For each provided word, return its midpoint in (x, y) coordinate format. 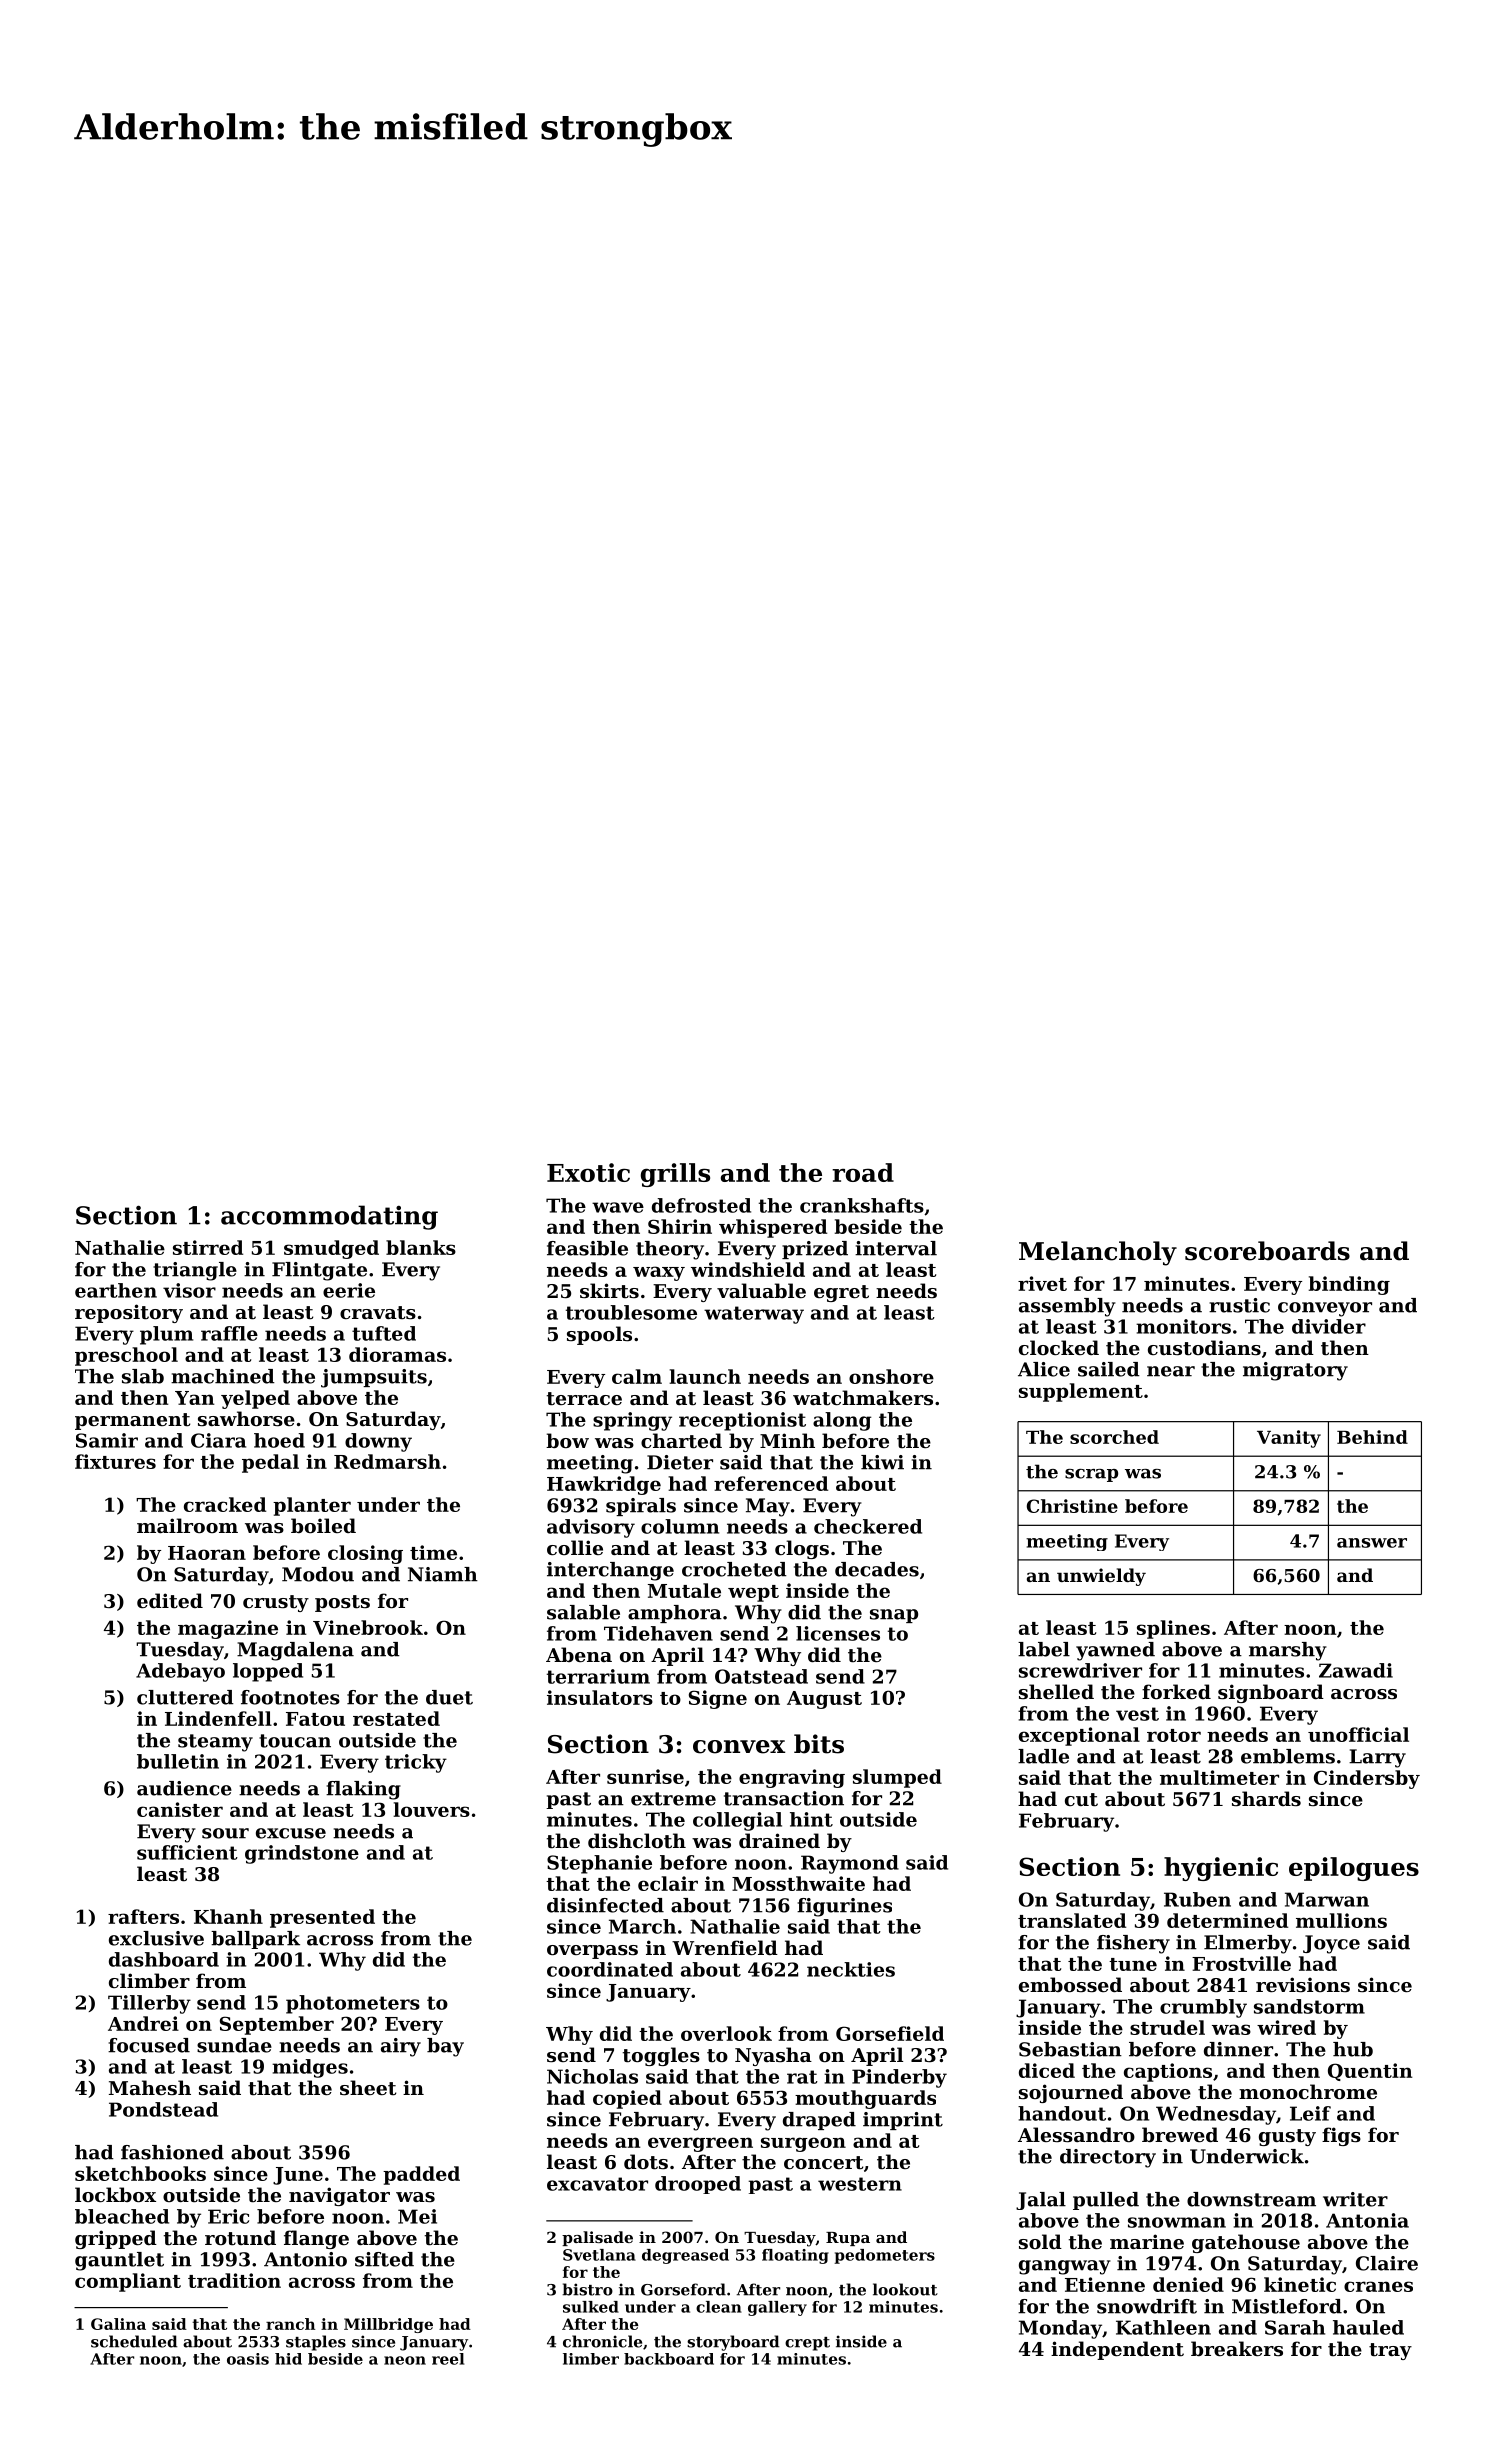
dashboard (164, 1959)
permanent (132, 1421)
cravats (378, 1313)
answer (1372, 1543)
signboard (1271, 1693)
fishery (1133, 1944)
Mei (417, 2216)
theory (670, 1250)
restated (396, 1718)
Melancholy (1098, 1253)
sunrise (645, 1776)
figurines (844, 1907)
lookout (905, 2289)
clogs (802, 1549)
